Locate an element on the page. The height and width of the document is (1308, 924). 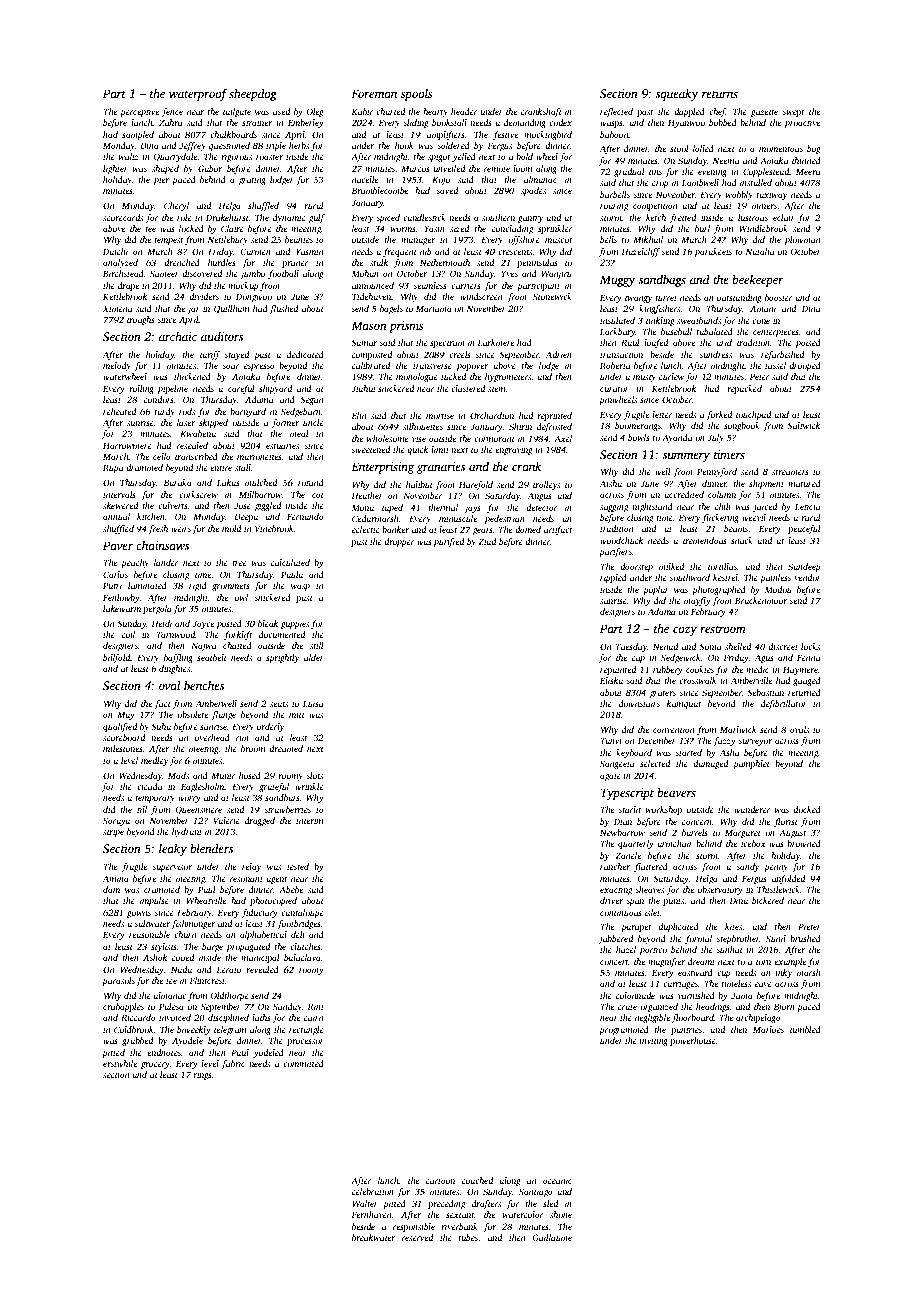
Flintcrest is located at coordinates (207, 980).
